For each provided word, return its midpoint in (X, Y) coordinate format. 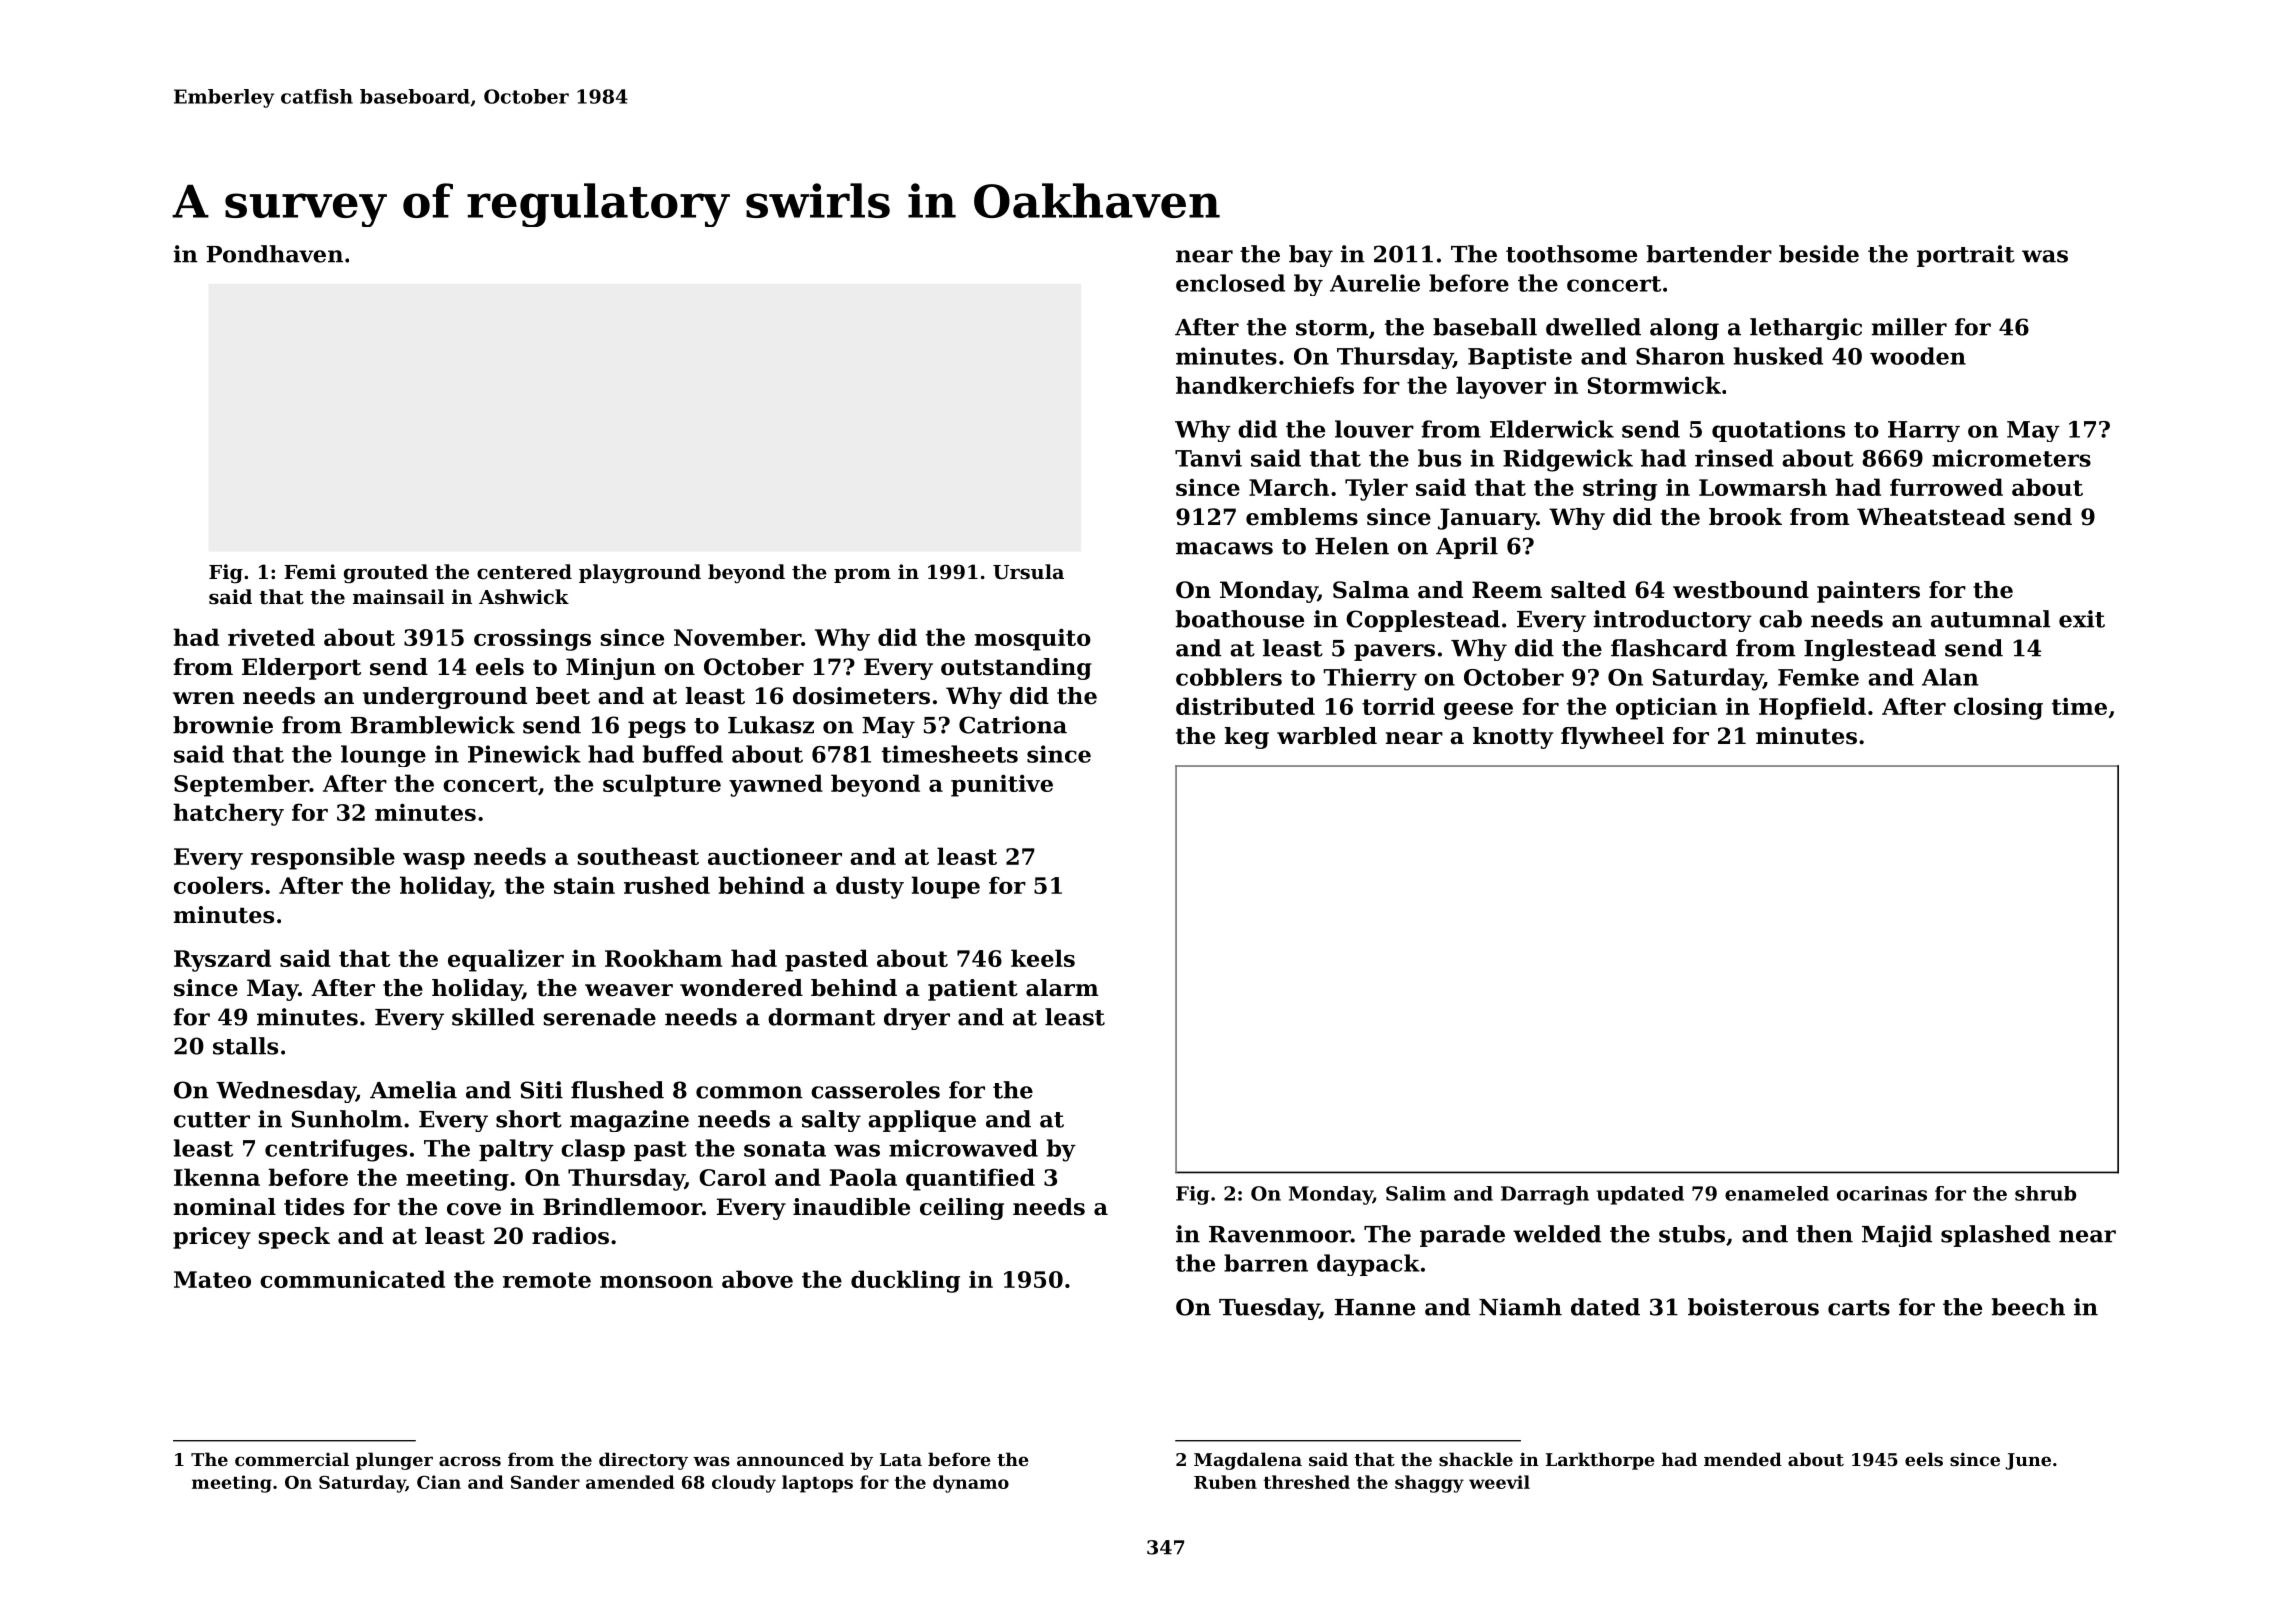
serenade (600, 1017)
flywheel (1612, 738)
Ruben (1225, 1482)
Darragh (1545, 1195)
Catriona (1013, 725)
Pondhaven (275, 254)
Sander (545, 1482)
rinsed (1734, 458)
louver (1374, 429)
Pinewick (524, 754)
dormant (821, 1017)
